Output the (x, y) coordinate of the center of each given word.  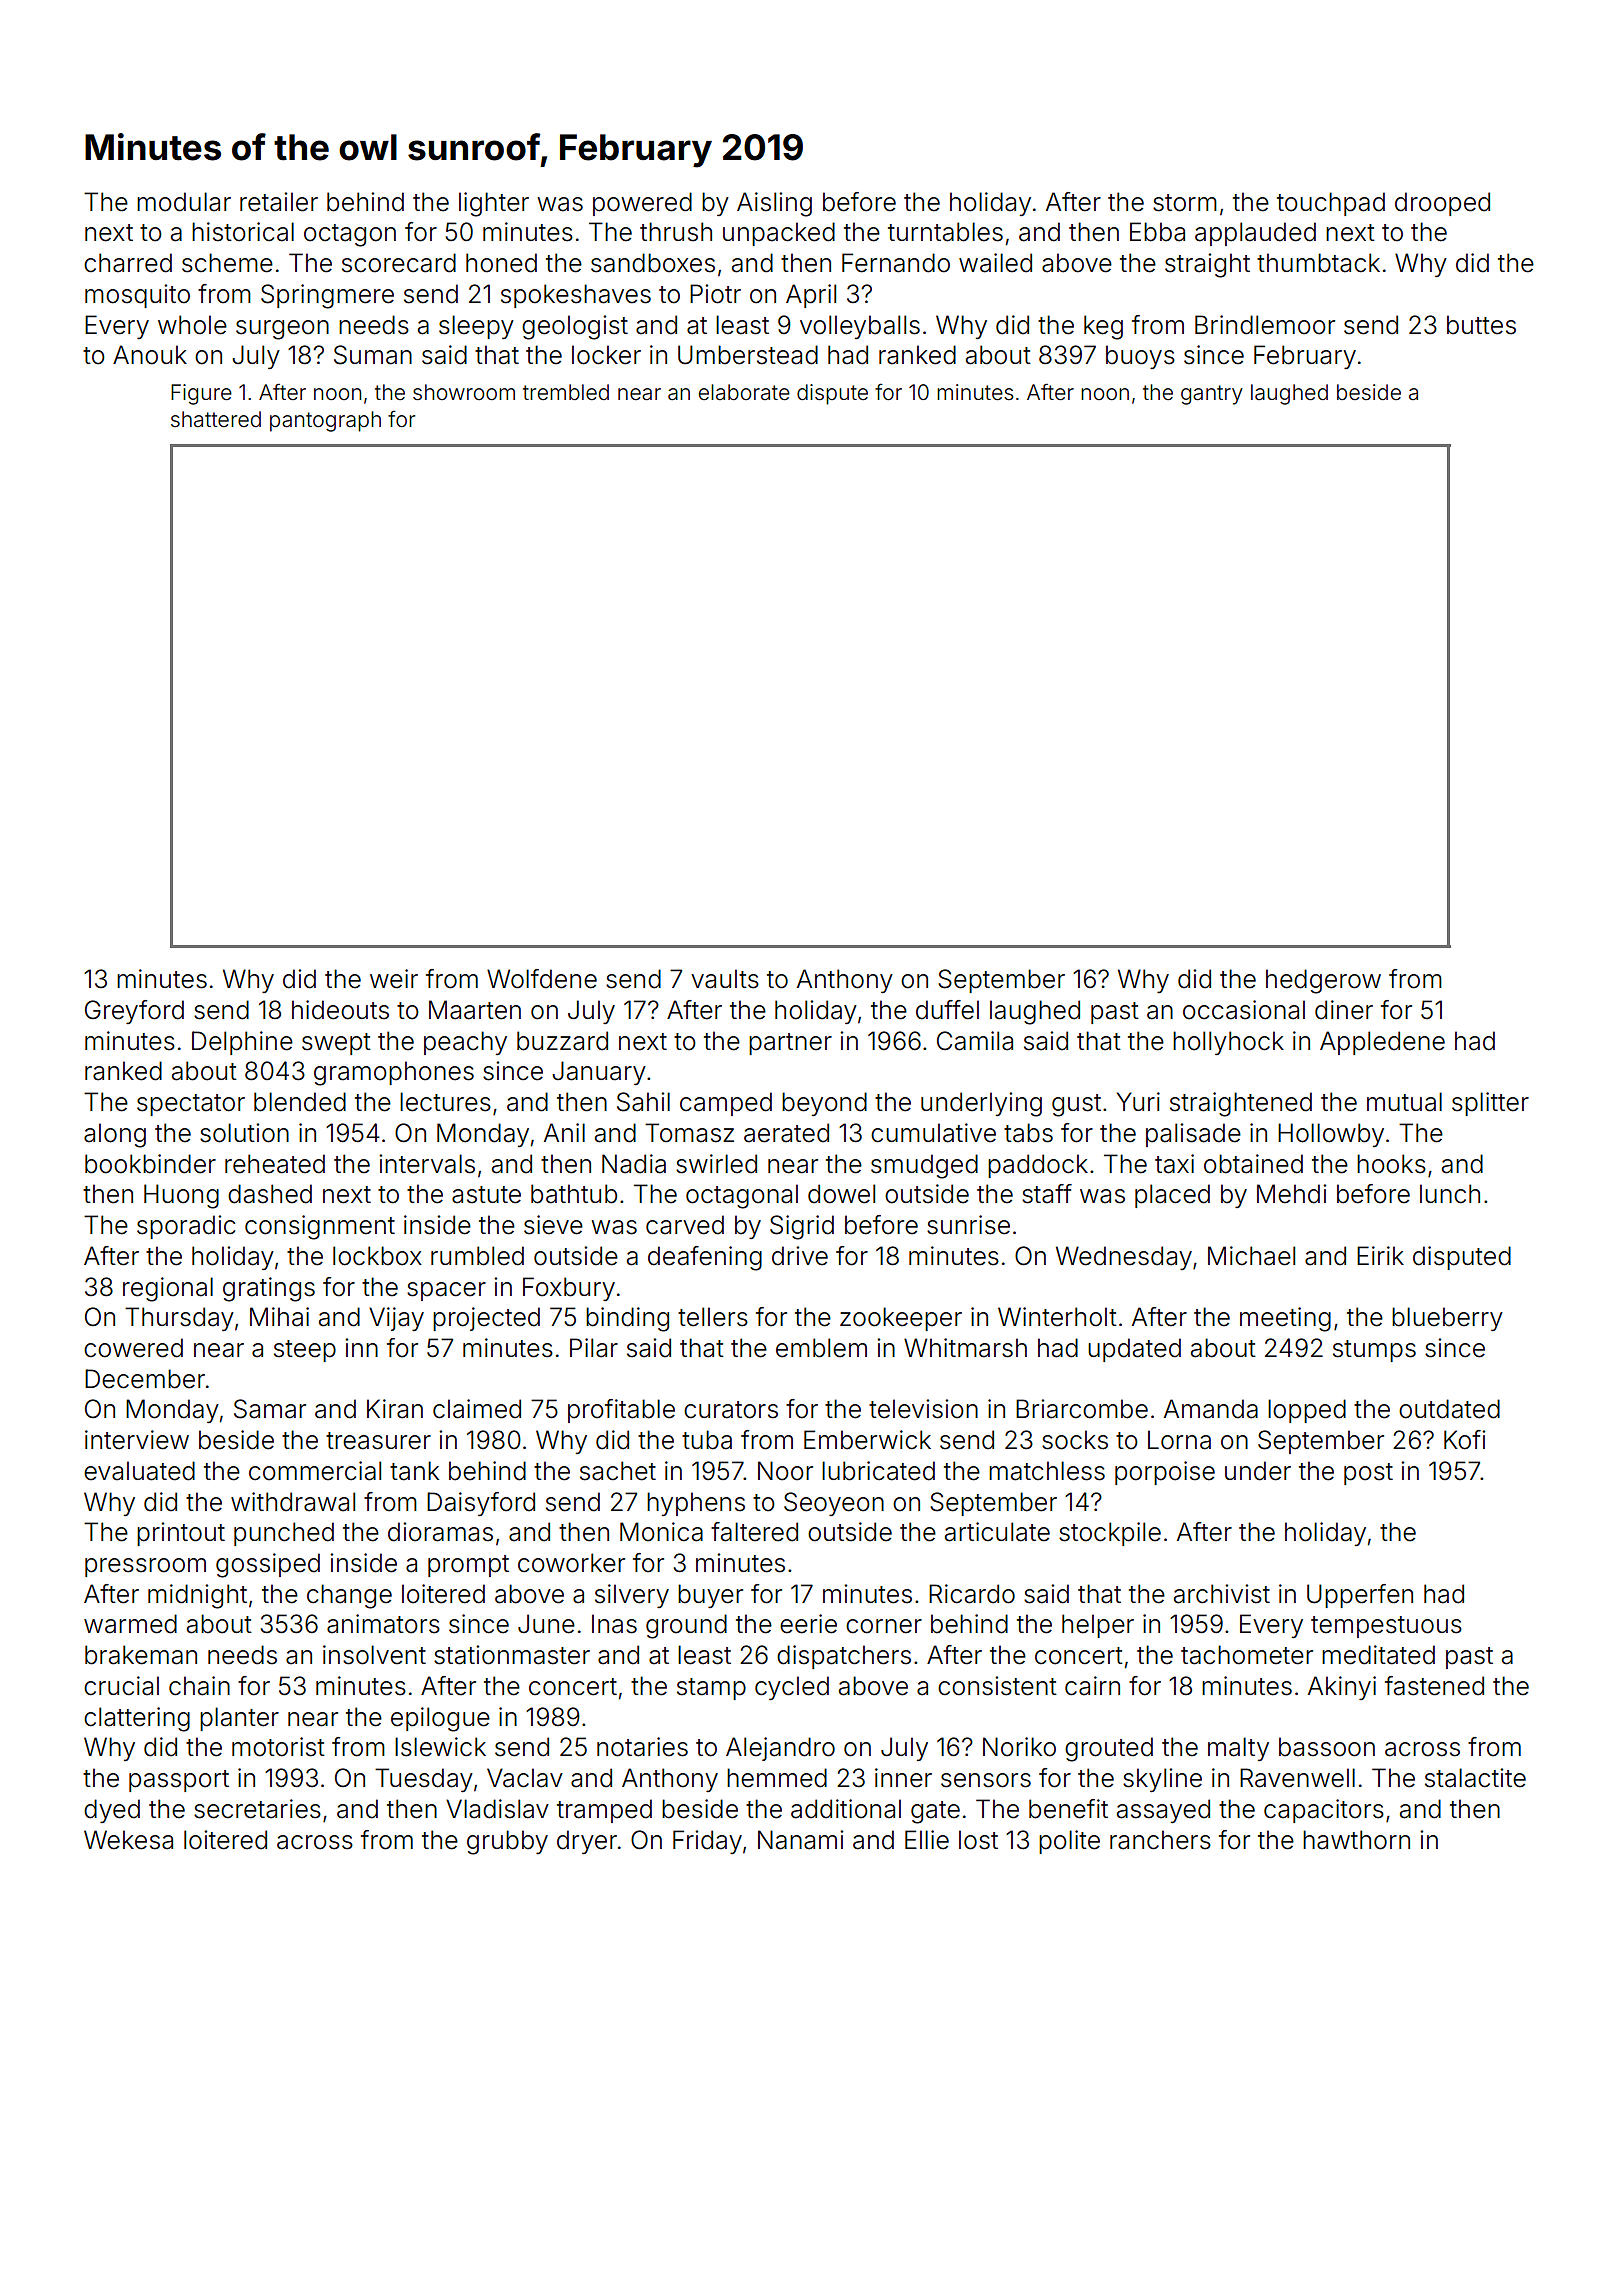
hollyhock (1228, 1043)
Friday (707, 1842)
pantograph (325, 421)
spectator (191, 1105)
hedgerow (1323, 981)
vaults (725, 979)
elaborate (744, 392)
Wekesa (128, 1840)
